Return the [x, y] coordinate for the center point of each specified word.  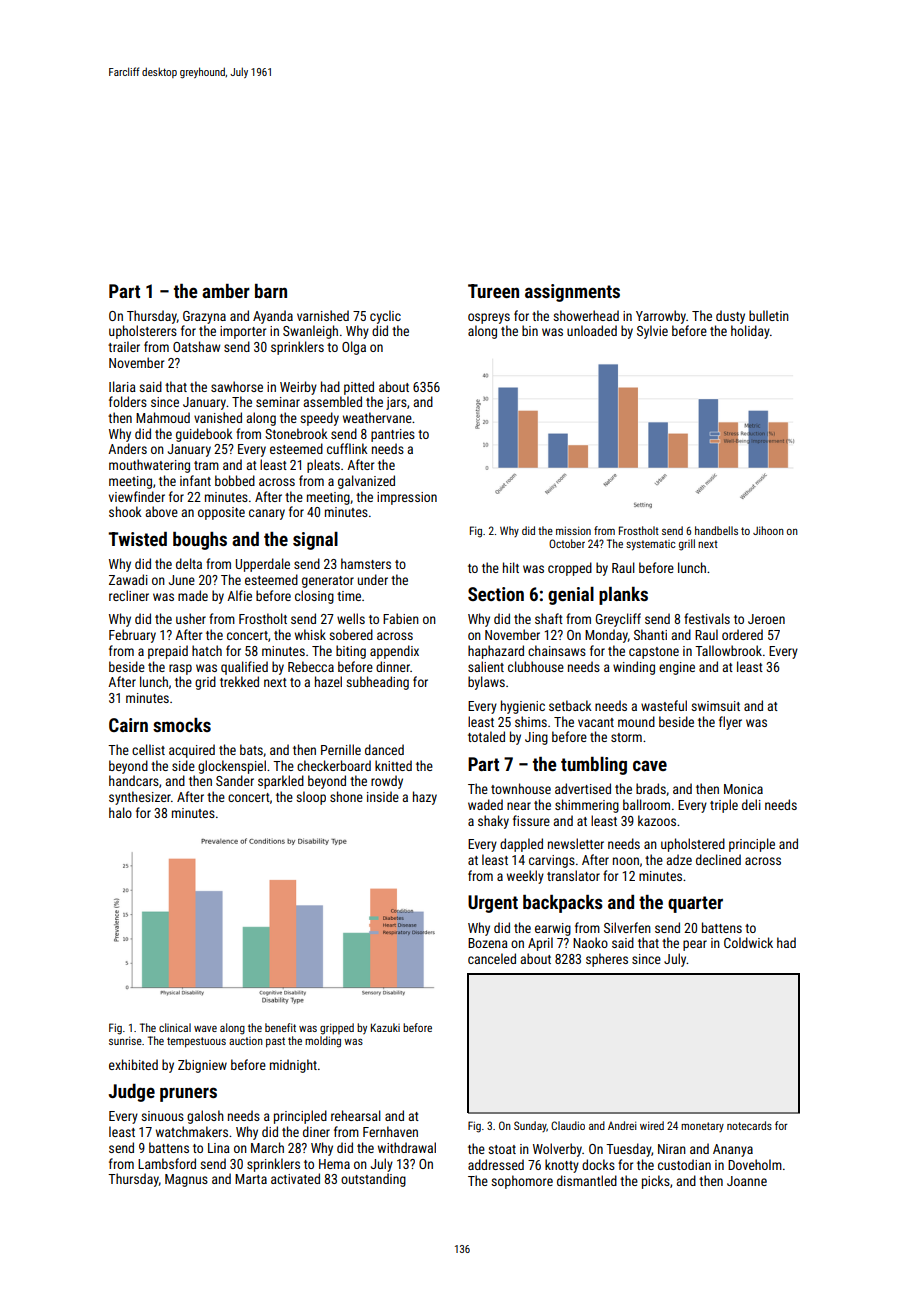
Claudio [568, 1125]
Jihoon [768, 530]
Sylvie [652, 332]
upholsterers [143, 332]
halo [120, 812]
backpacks [563, 904]
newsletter [576, 843]
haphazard [496, 652]
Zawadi [128, 579]
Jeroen [766, 619]
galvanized [366, 482]
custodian [684, 1164]
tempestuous [196, 1042]
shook [125, 511]
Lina [219, 1148]
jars [396, 403]
